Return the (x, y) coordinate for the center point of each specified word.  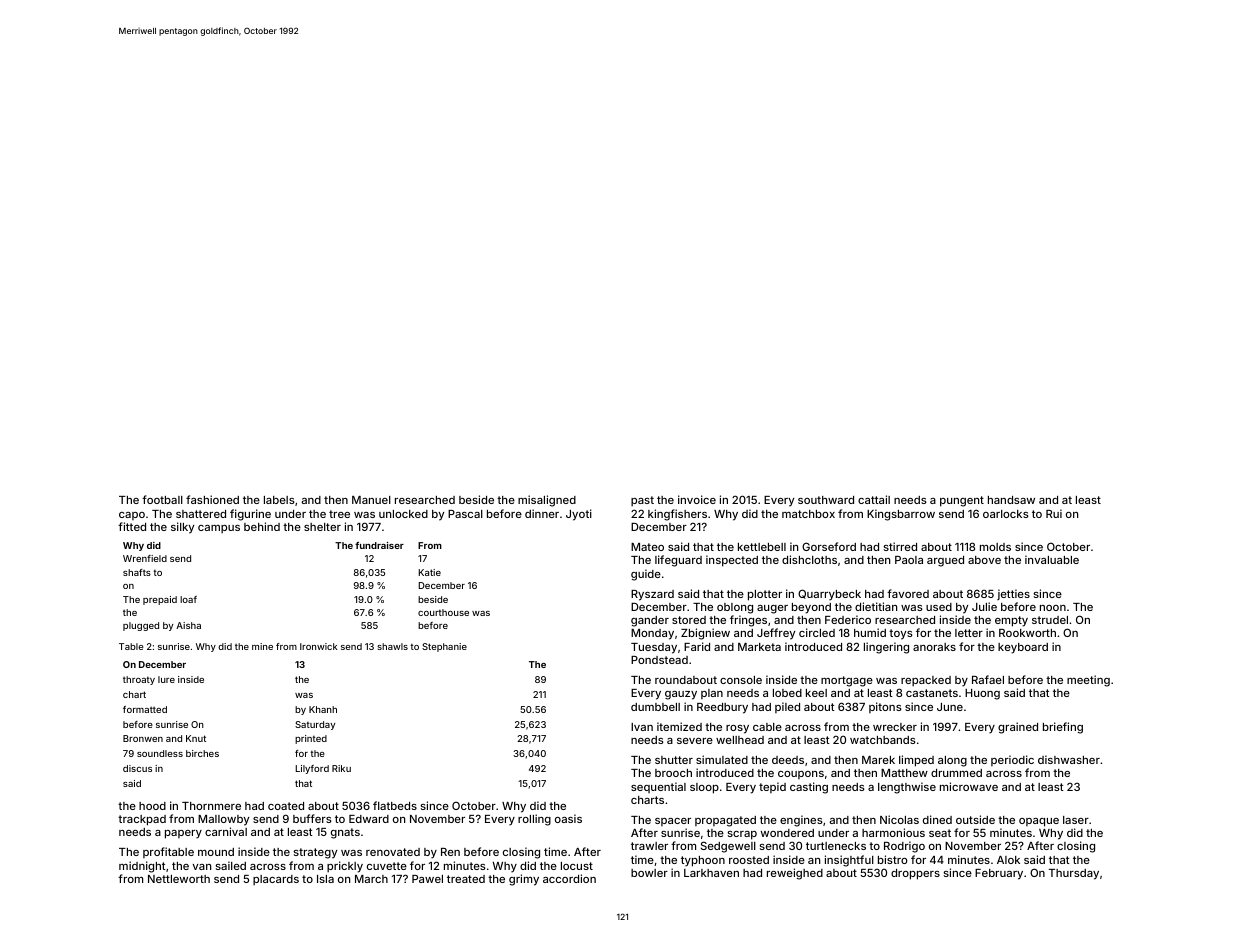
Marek (878, 760)
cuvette (387, 866)
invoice (697, 499)
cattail (874, 499)
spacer (673, 822)
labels (279, 500)
